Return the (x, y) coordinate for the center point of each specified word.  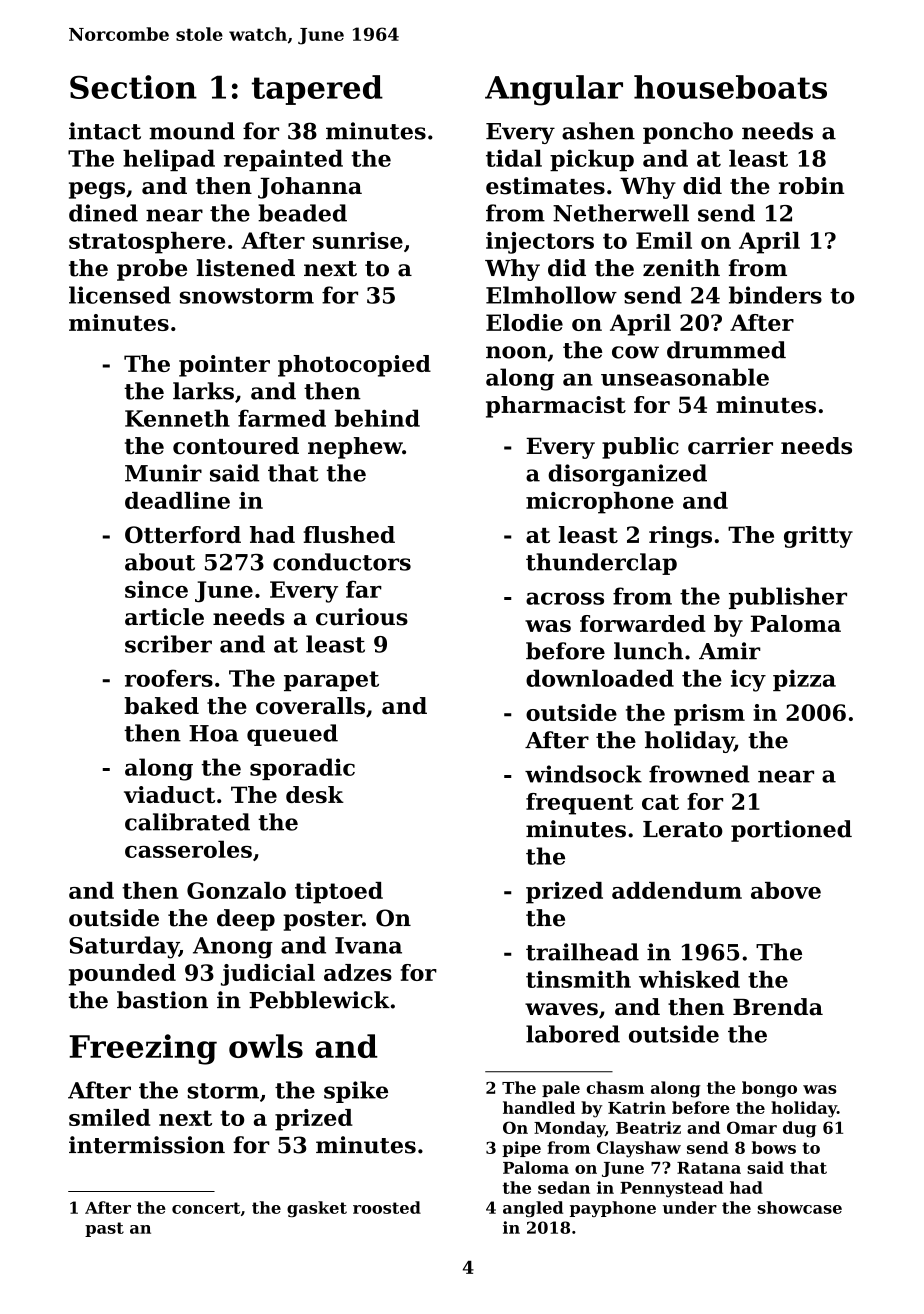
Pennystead (671, 1189)
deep (246, 920)
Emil (664, 240)
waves (561, 1009)
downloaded (600, 678)
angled (533, 1209)
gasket (317, 1209)
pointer (224, 366)
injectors (540, 243)
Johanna (310, 188)
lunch (648, 651)
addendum (677, 890)
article (164, 617)
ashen (598, 131)
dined (103, 213)
